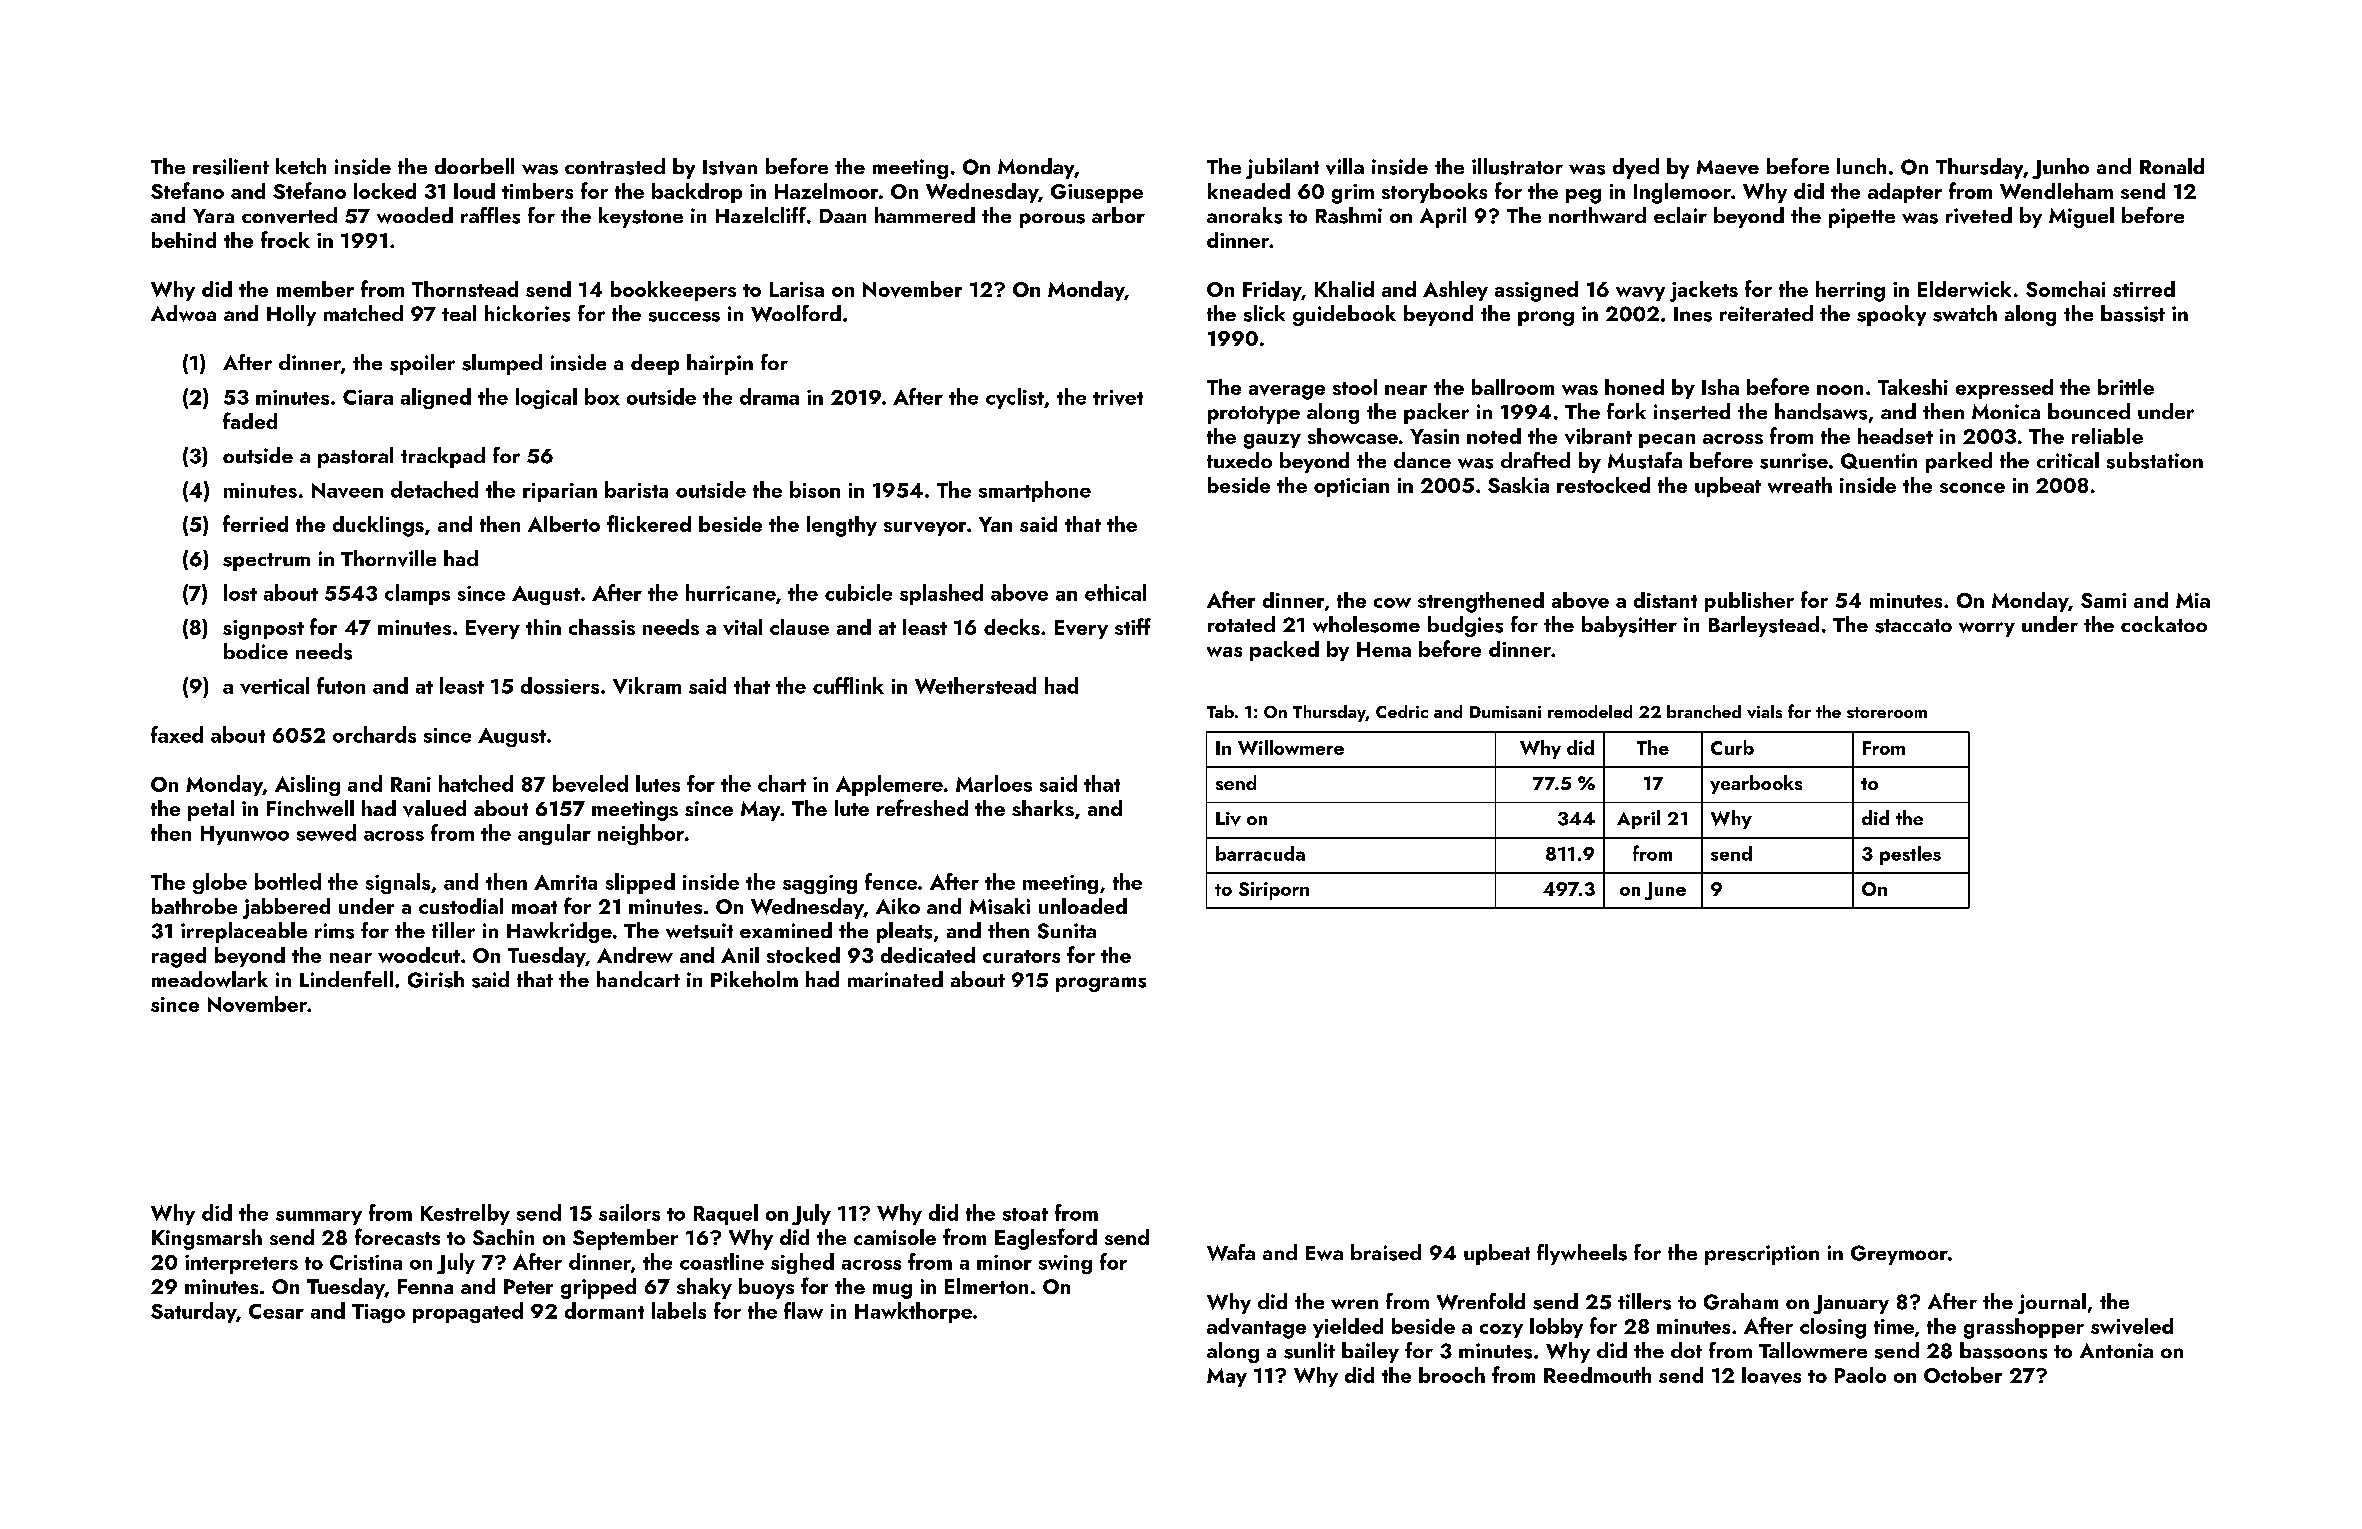 Image resolution: width=2362 pixels, height=1529 pixels. What do you see at coordinates (1756, 784) in the page?
I see `yearbooks` at bounding box center [1756, 784].
